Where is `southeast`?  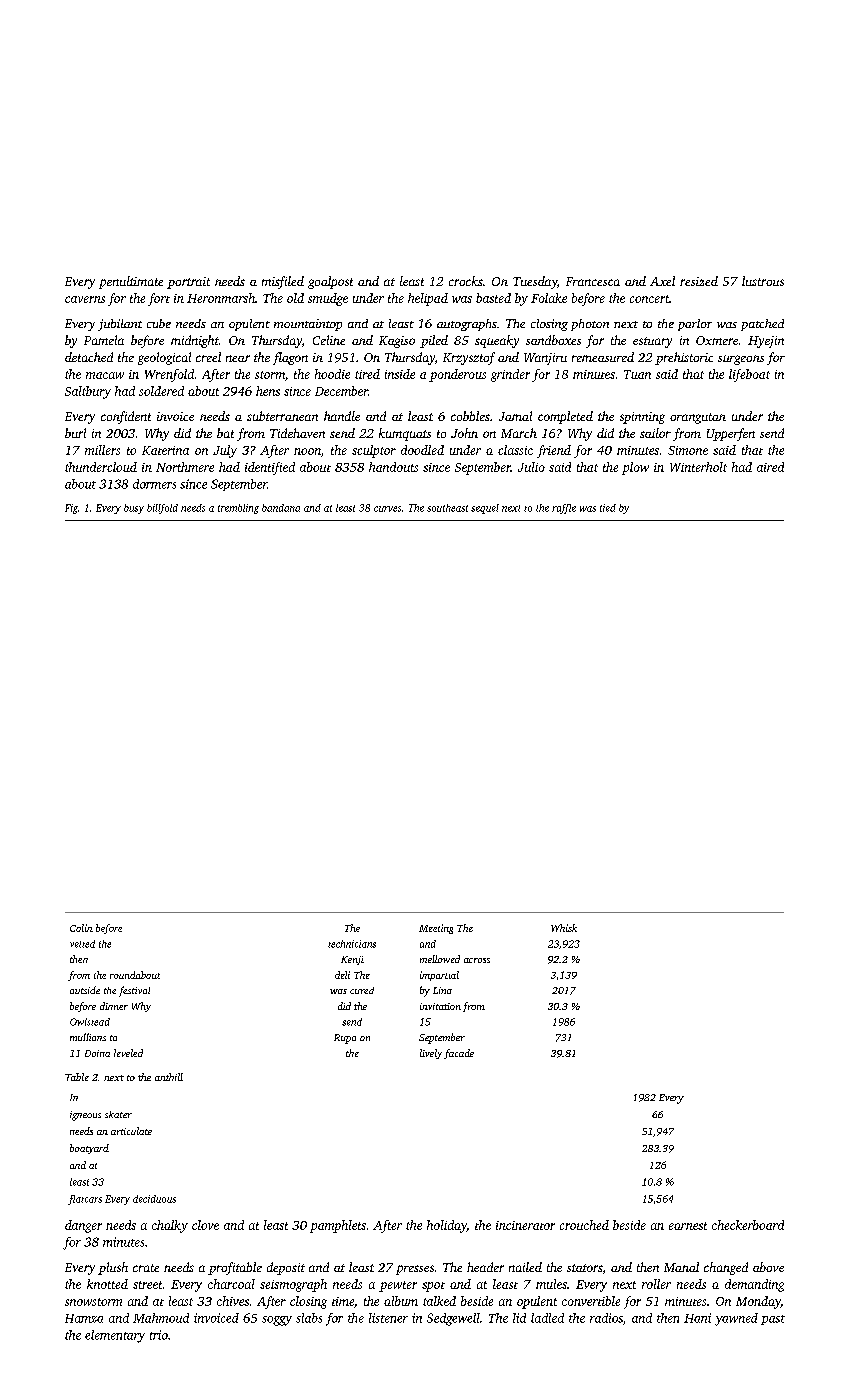
southeast is located at coordinates (447, 508).
